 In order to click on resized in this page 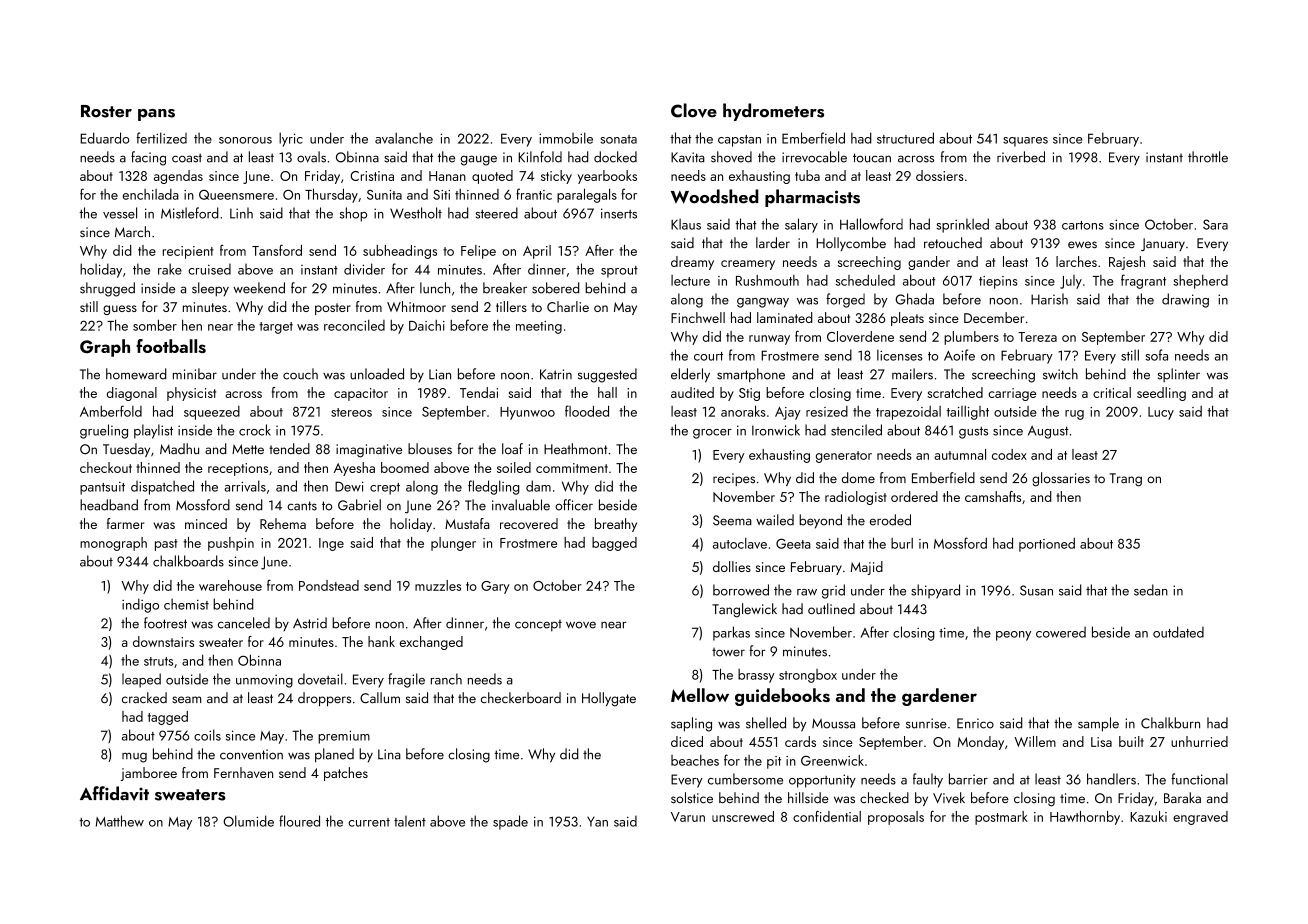, I will do `click(827, 411)`.
